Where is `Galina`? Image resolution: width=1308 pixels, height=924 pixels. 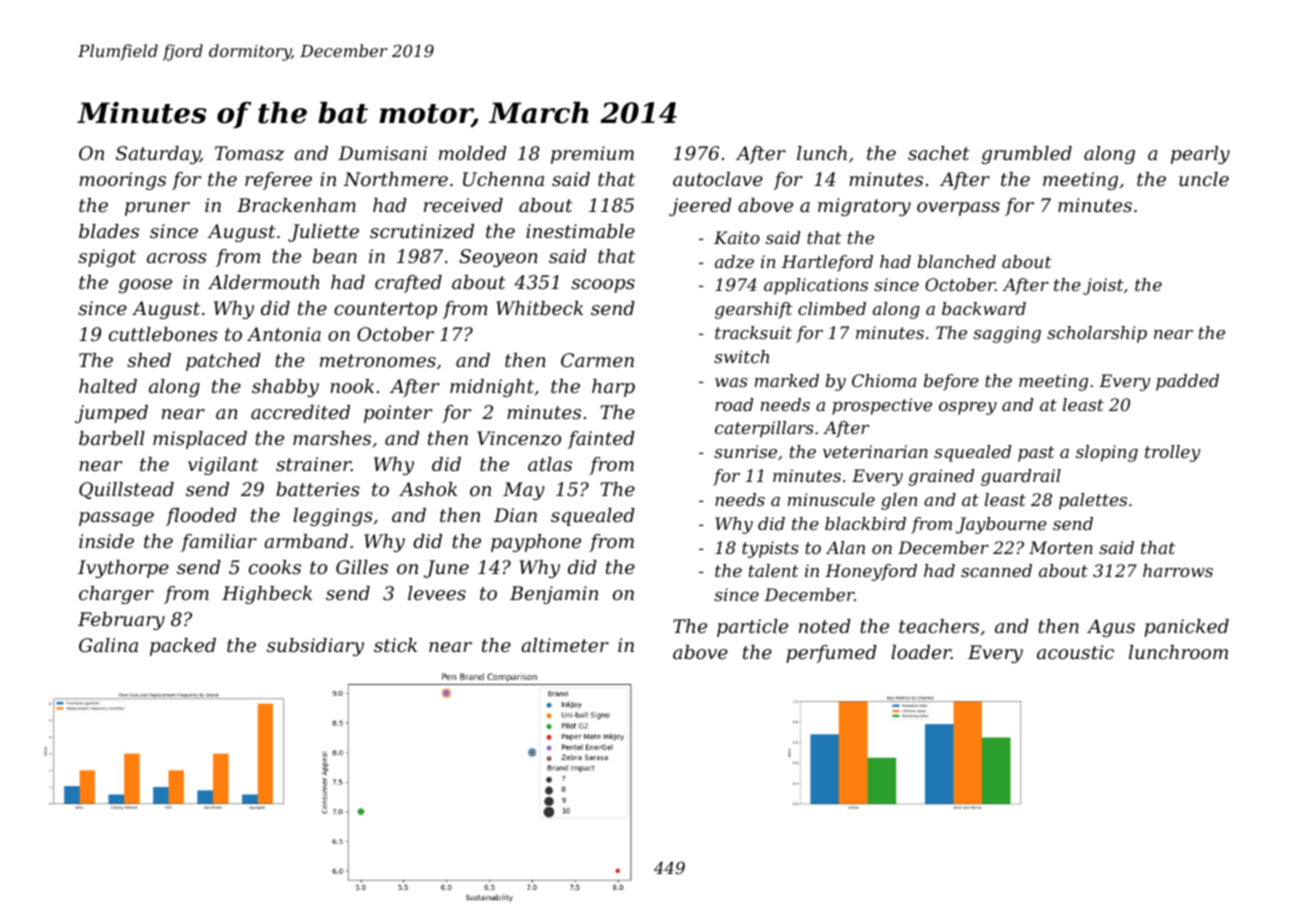 Galina is located at coordinates (108, 645).
